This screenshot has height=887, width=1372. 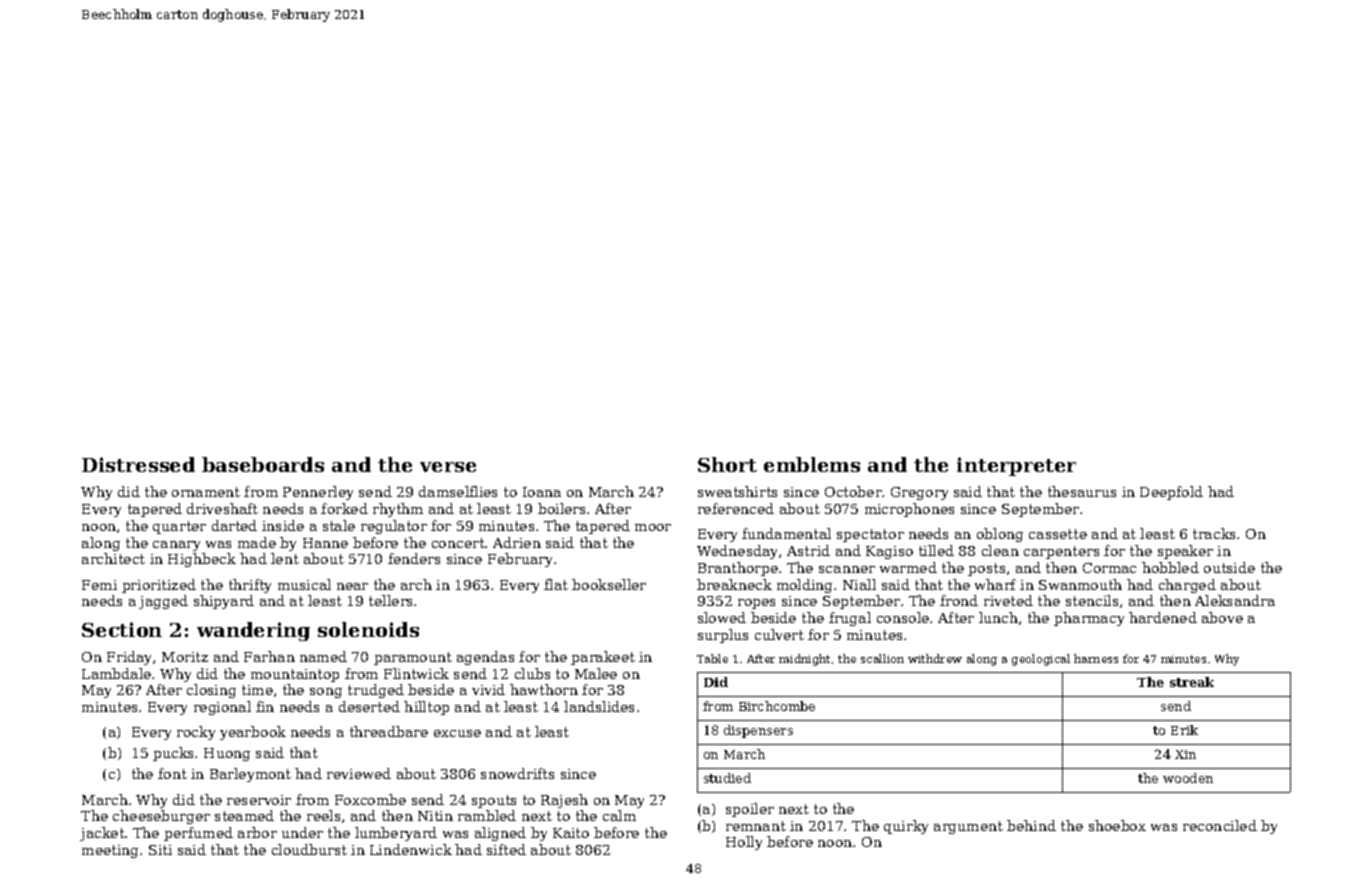 I want to click on remnant, so click(x=756, y=826).
